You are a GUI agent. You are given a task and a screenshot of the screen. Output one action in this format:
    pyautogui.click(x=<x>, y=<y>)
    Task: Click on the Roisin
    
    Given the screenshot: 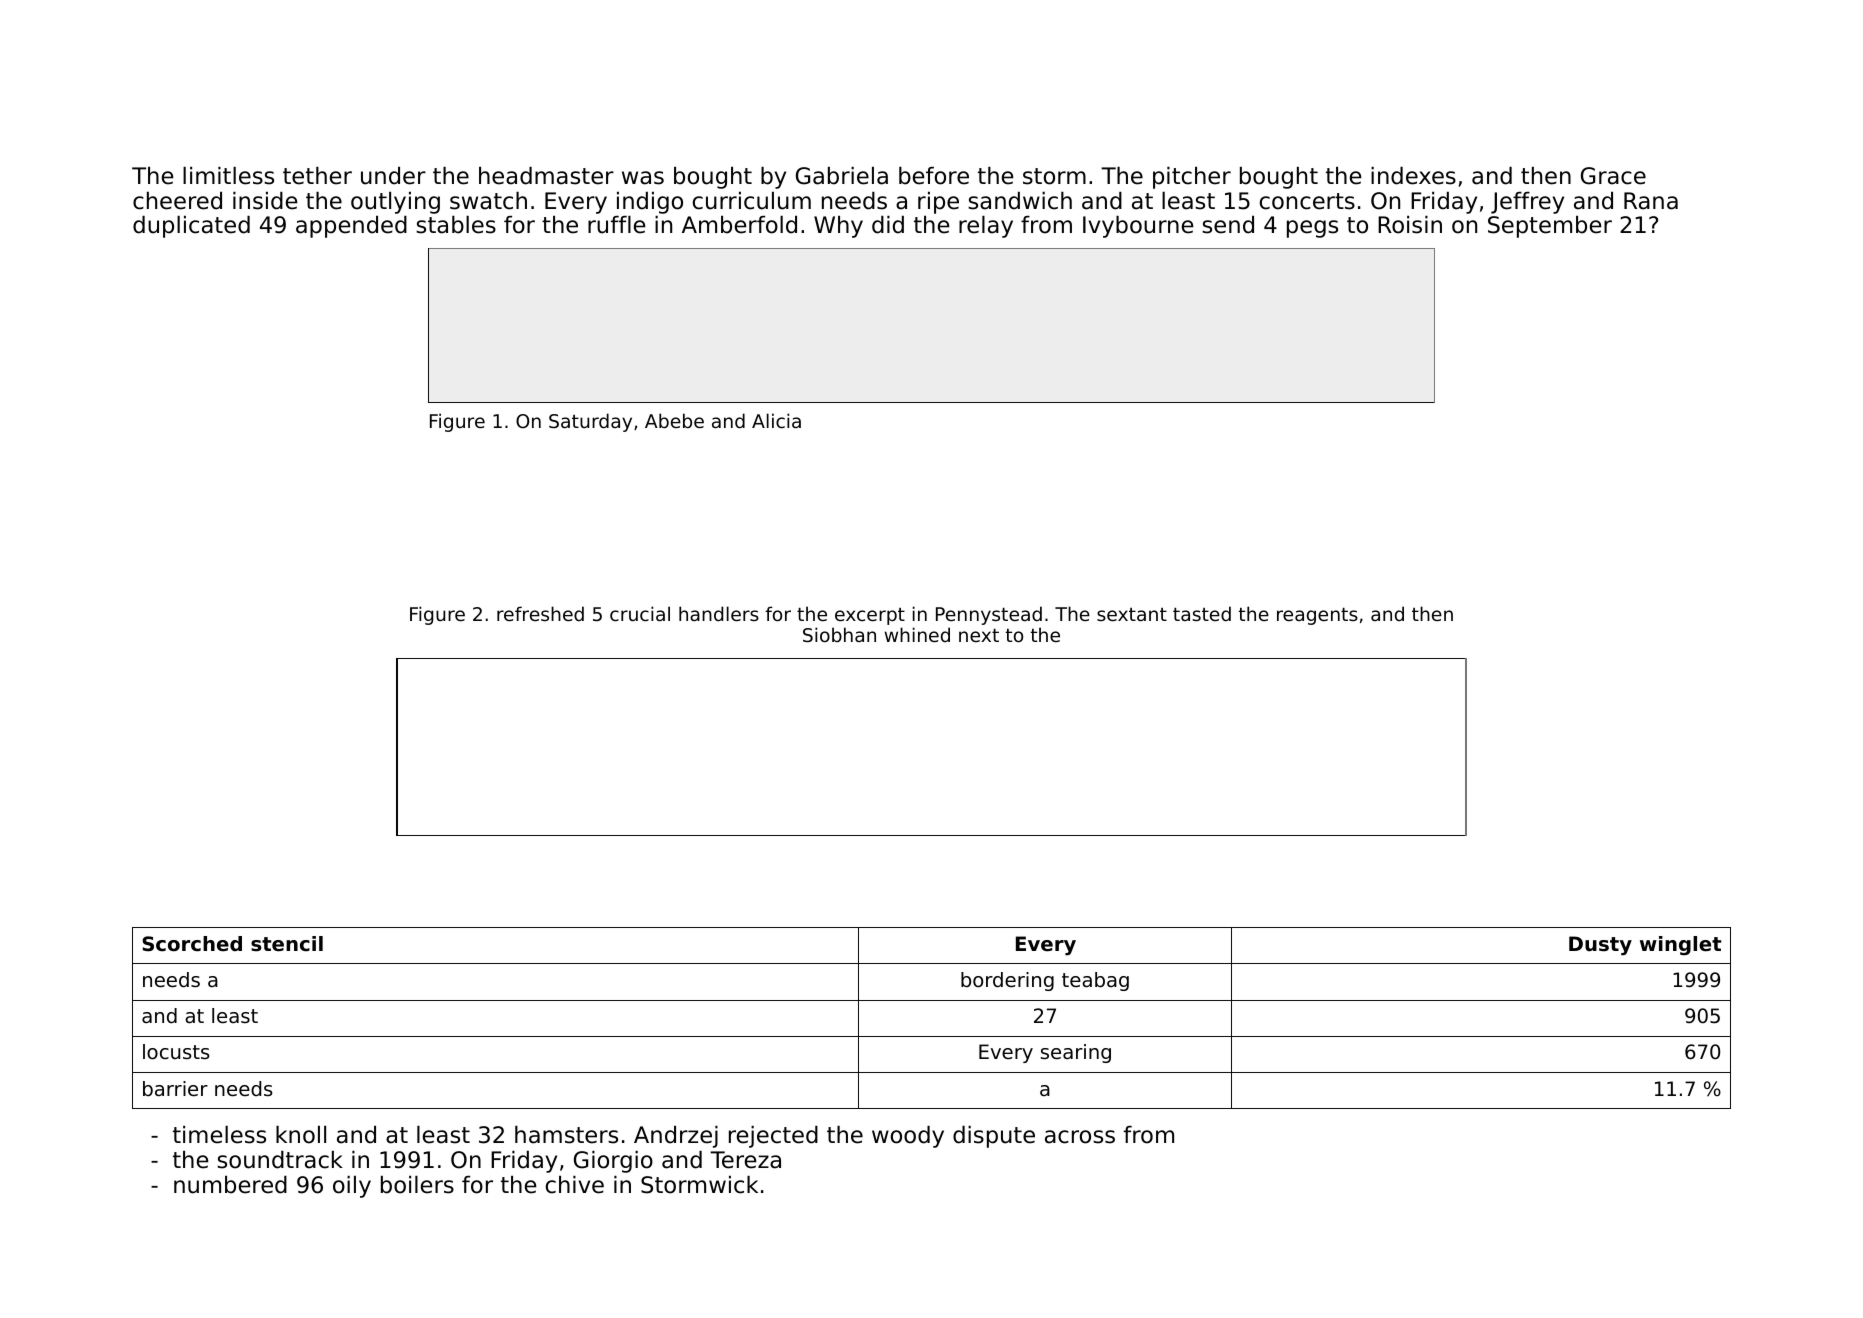 What is the action you would take?
    pyautogui.click(x=1410, y=225)
